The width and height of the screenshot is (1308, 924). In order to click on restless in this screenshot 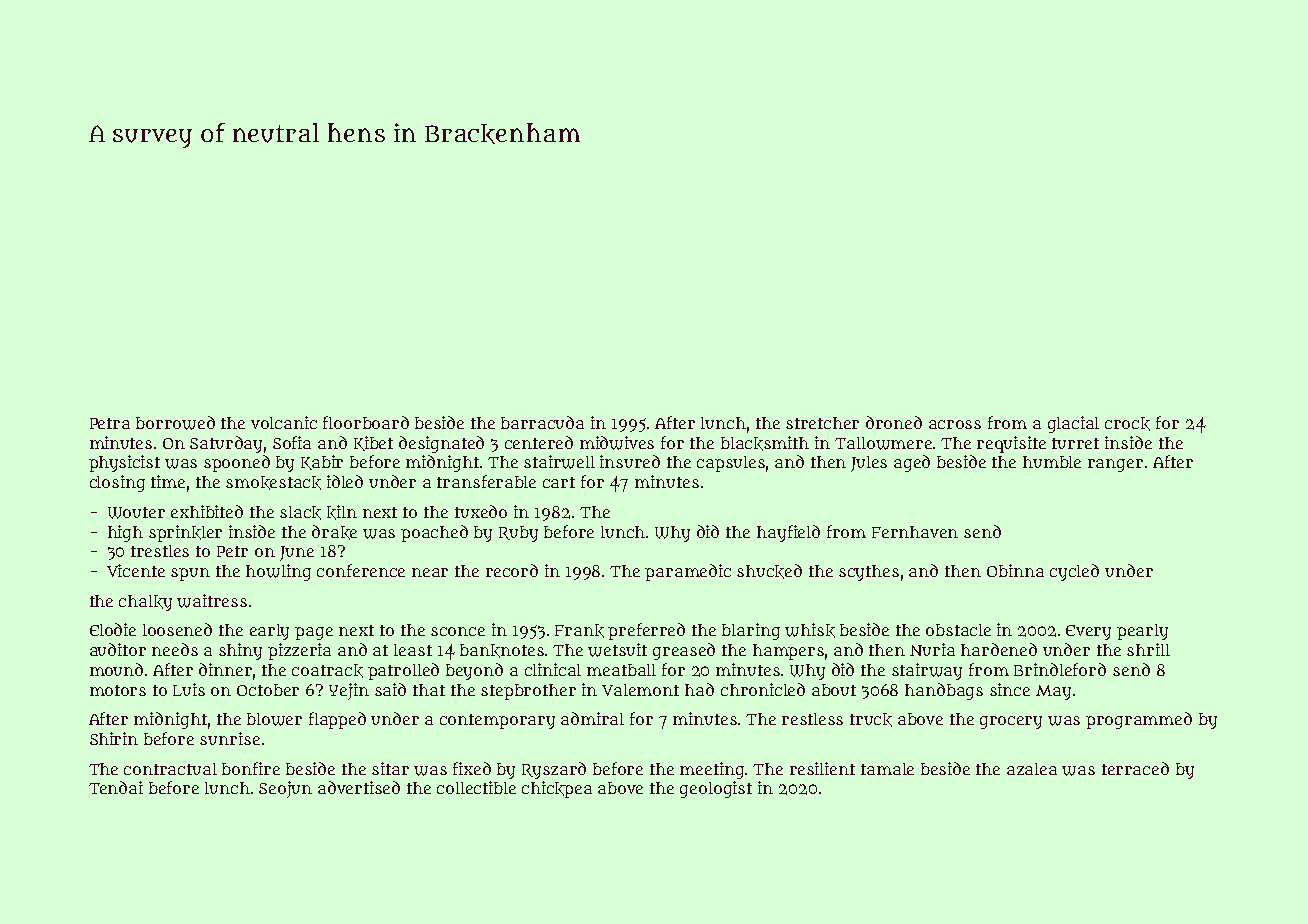, I will do `click(812, 719)`.
